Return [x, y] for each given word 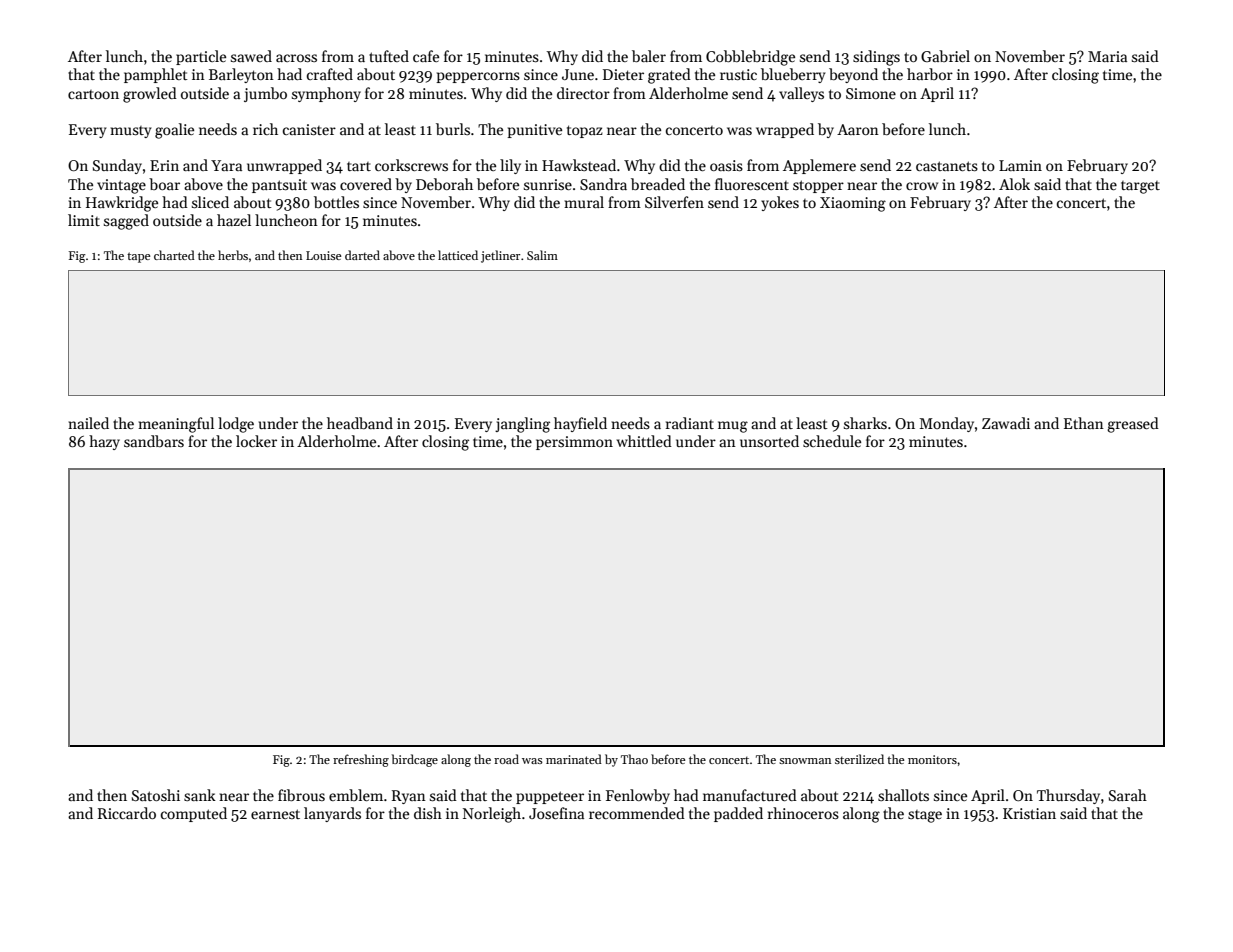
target [1140, 187]
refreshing [361, 760]
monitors [932, 759]
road [506, 759]
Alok [1014, 184]
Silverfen [674, 202]
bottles [336, 202]
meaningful [176, 425]
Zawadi [1006, 423]
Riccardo [127, 813]
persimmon [574, 443]
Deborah [444, 184]
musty [130, 132]
